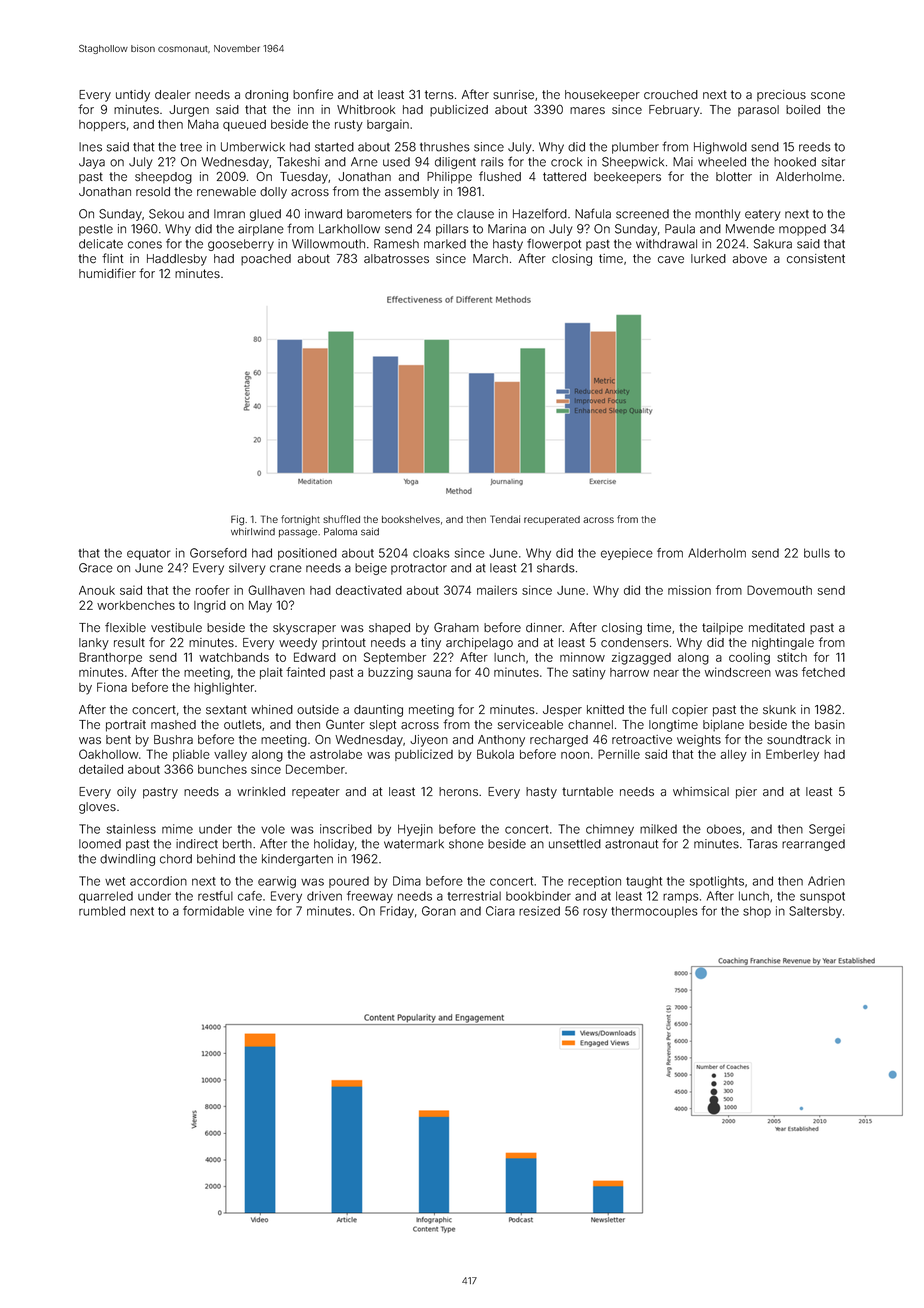  I want to click on shards, so click(556, 568).
